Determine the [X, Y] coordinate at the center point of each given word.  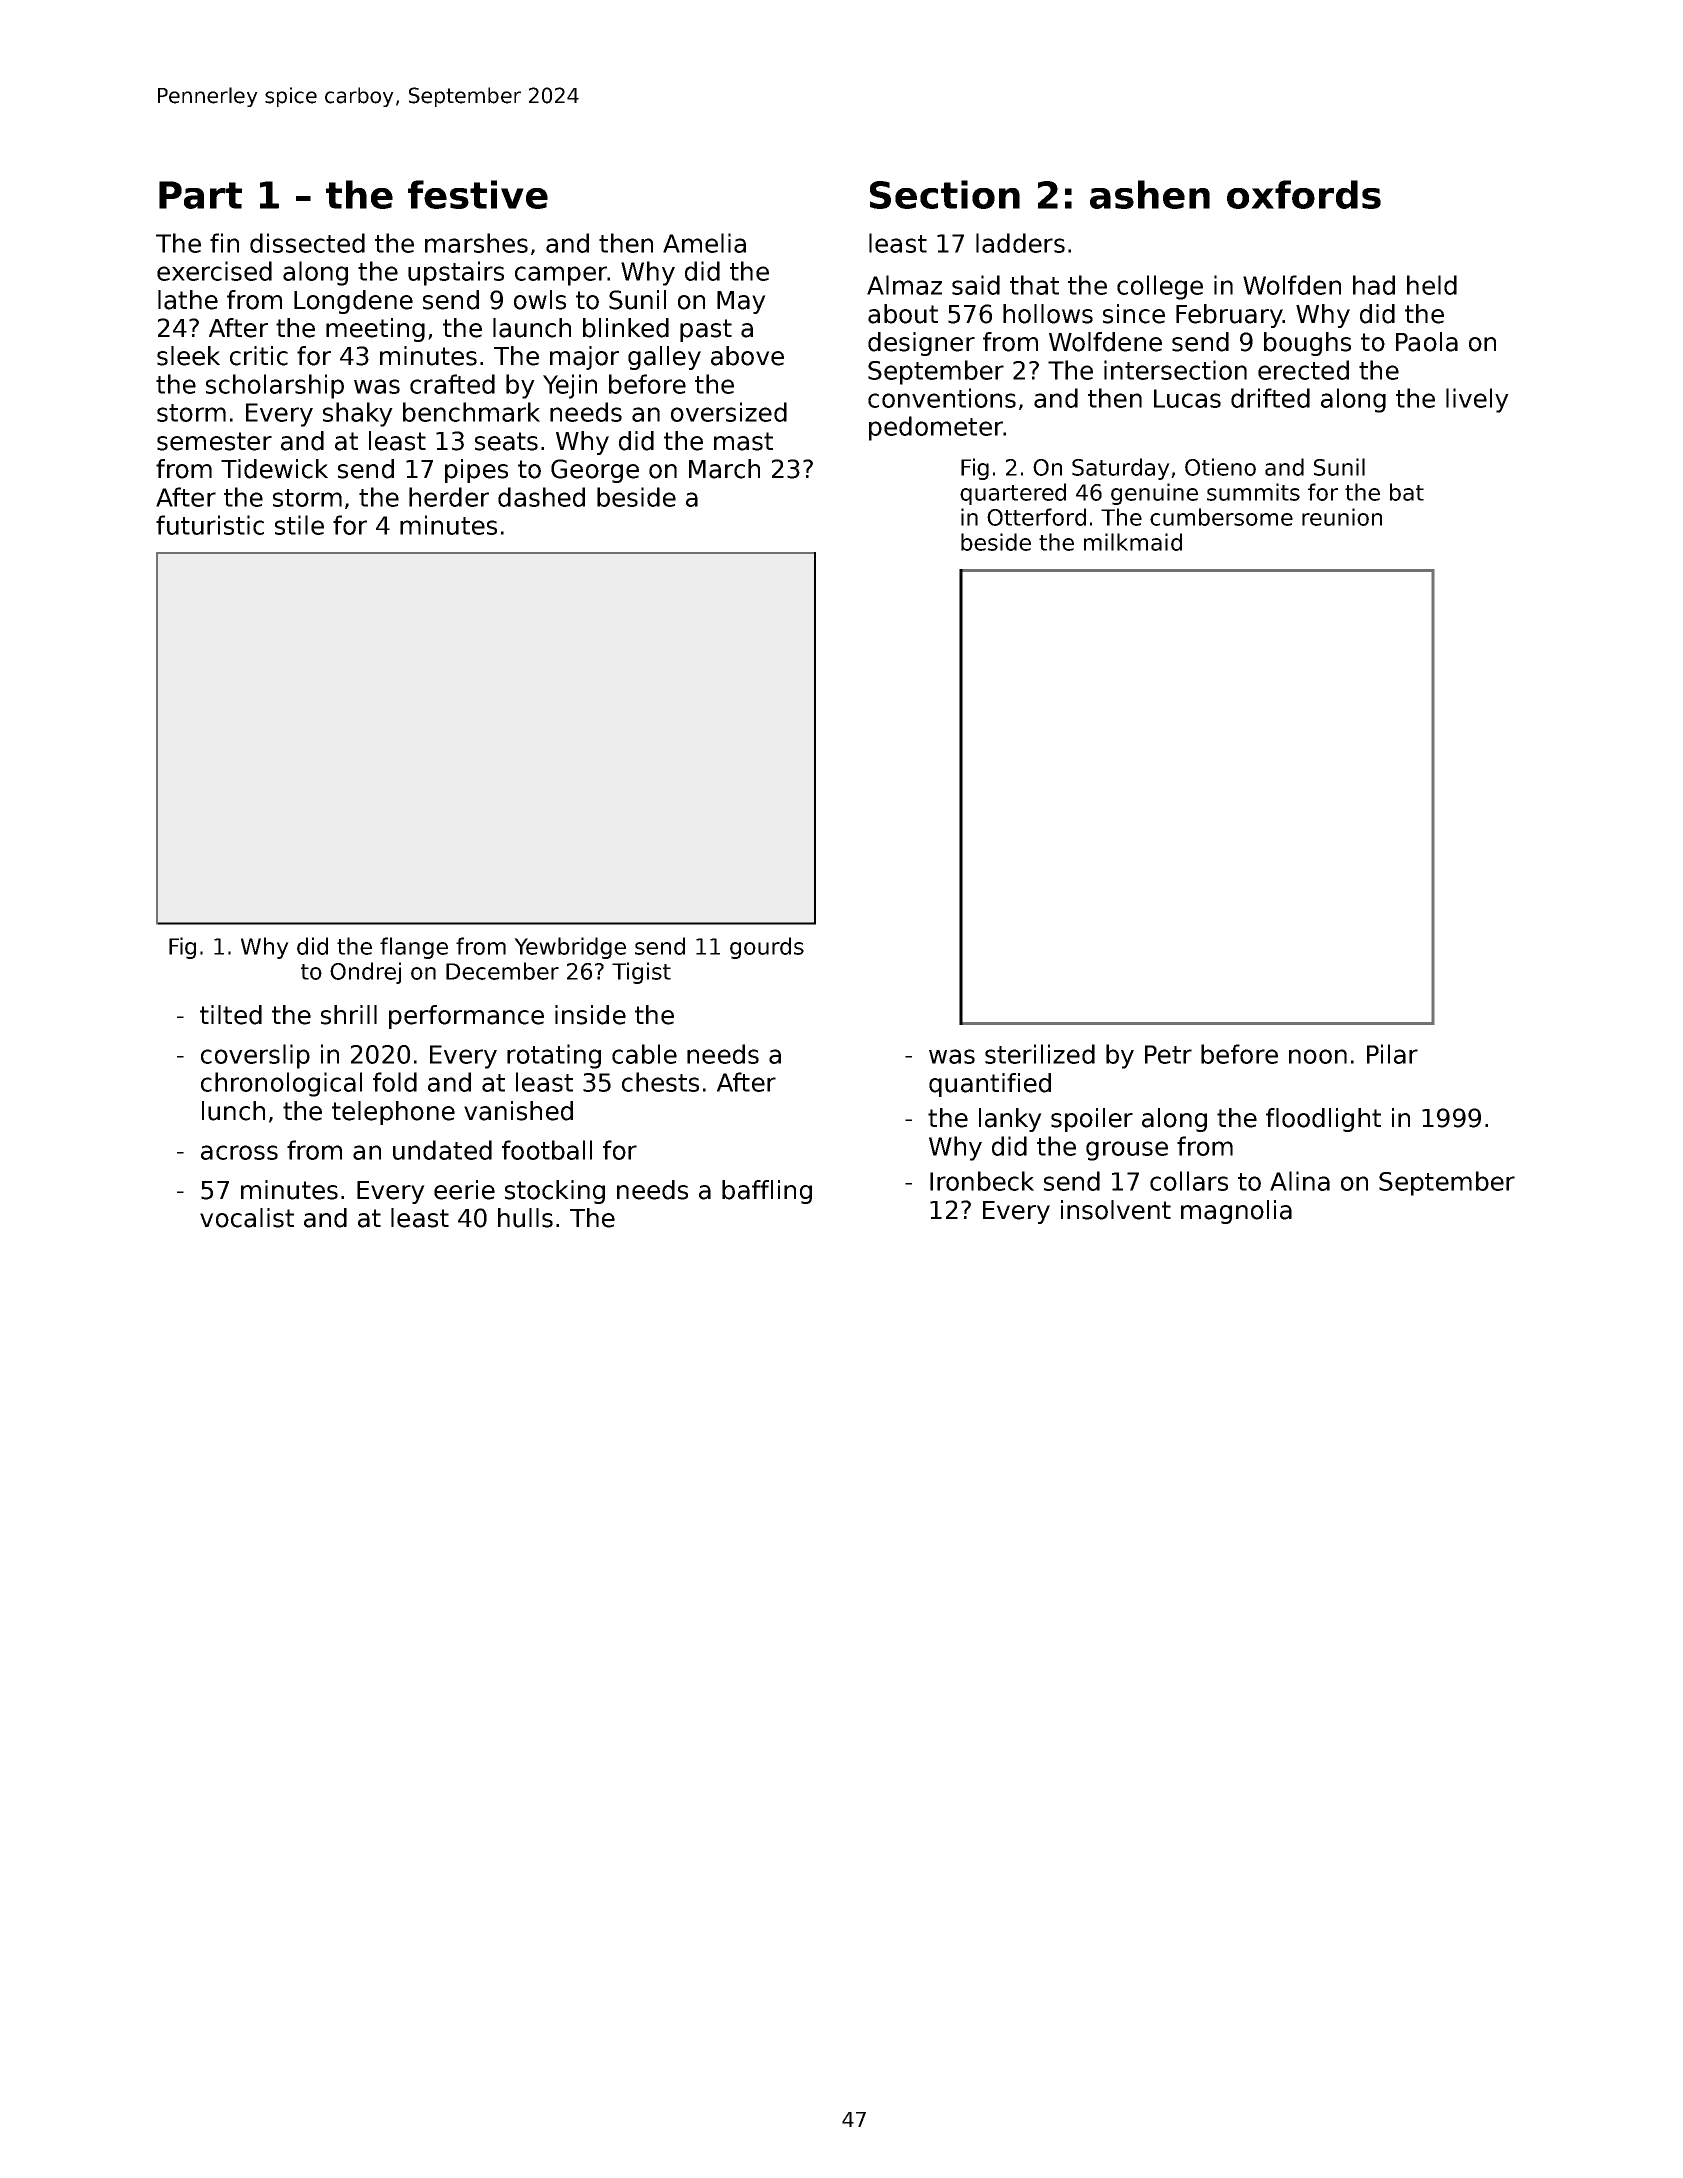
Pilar [1392, 1054]
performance [466, 1017]
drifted [1270, 398]
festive [478, 194]
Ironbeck [982, 1181]
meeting [375, 330]
